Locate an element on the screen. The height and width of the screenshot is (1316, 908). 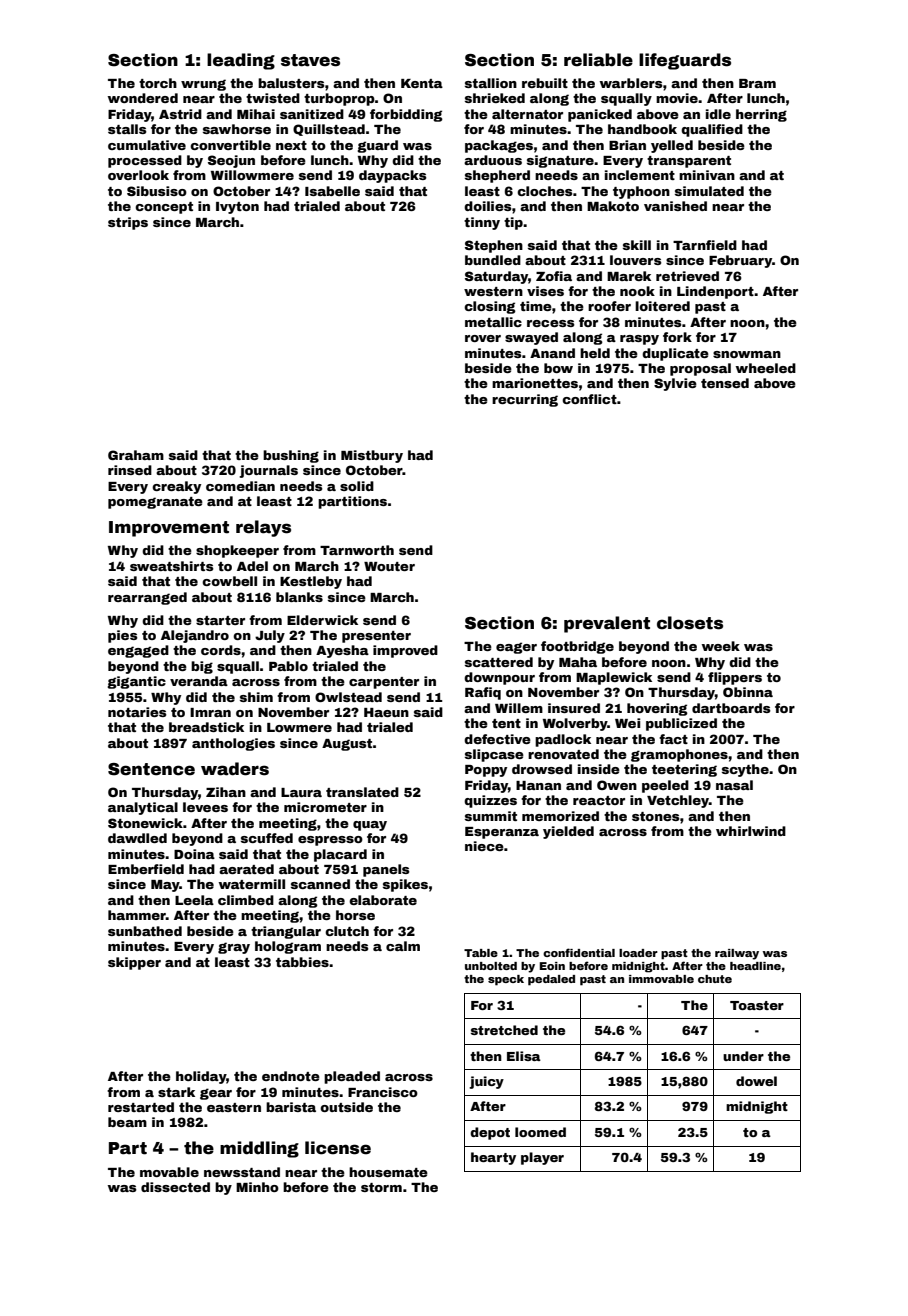
week is located at coordinates (721, 646).
